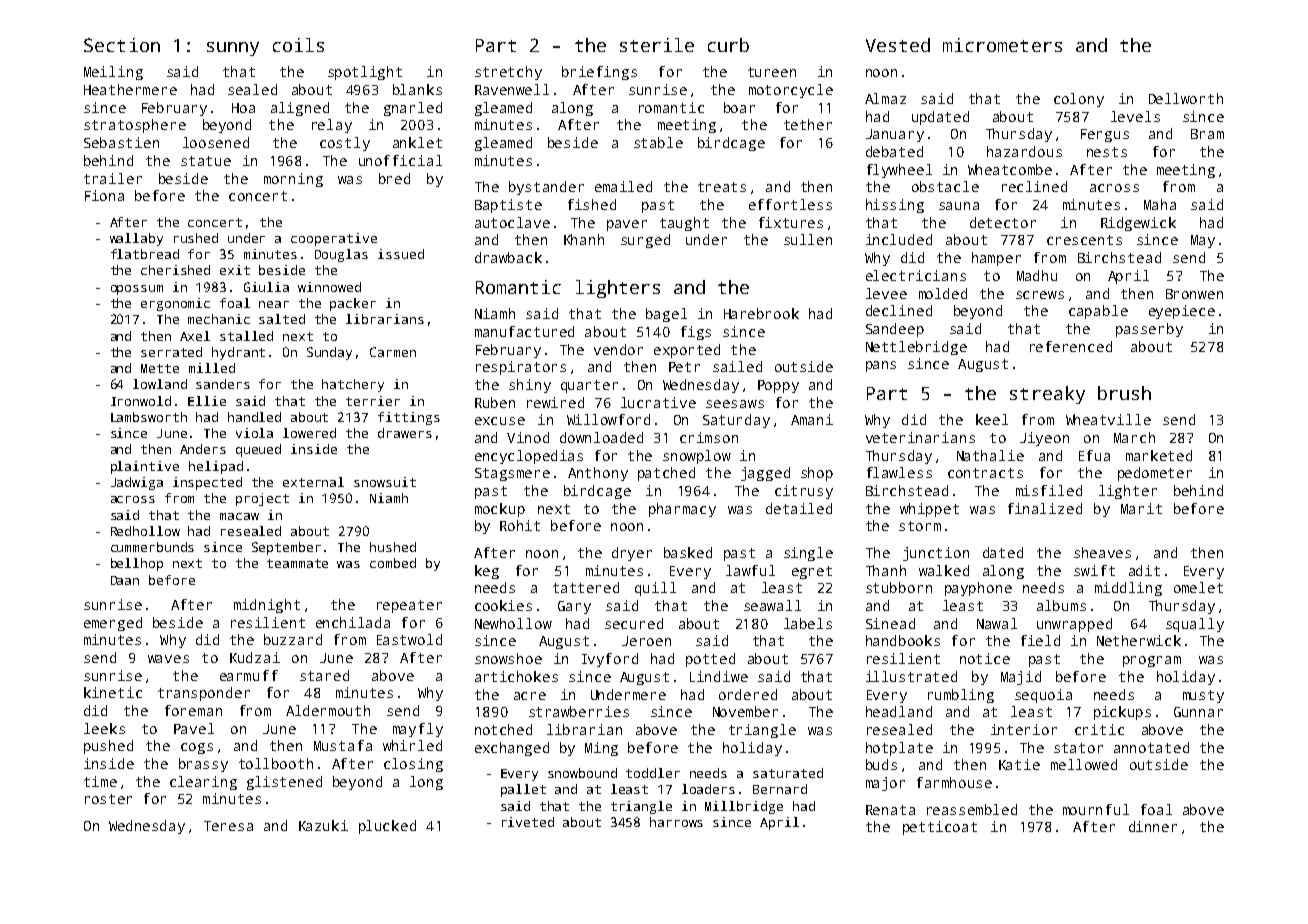 This image has height=924, width=1308. What do you see at coordinates (1153, 826) in the image?
I see `dinner` at bounding box center [1153, 826].
